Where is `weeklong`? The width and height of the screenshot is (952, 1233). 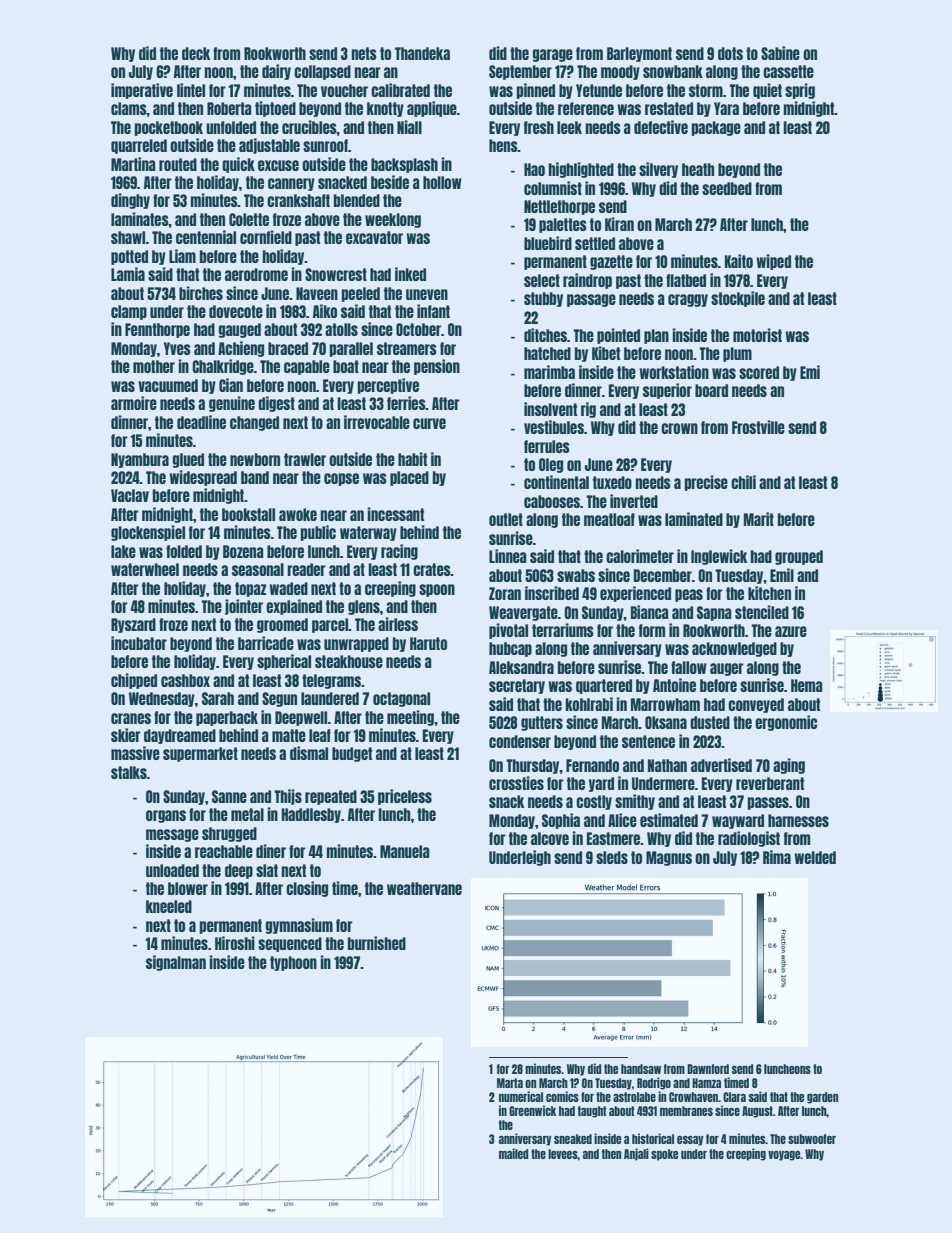 weeklong is located at coordinates (393, 220).
